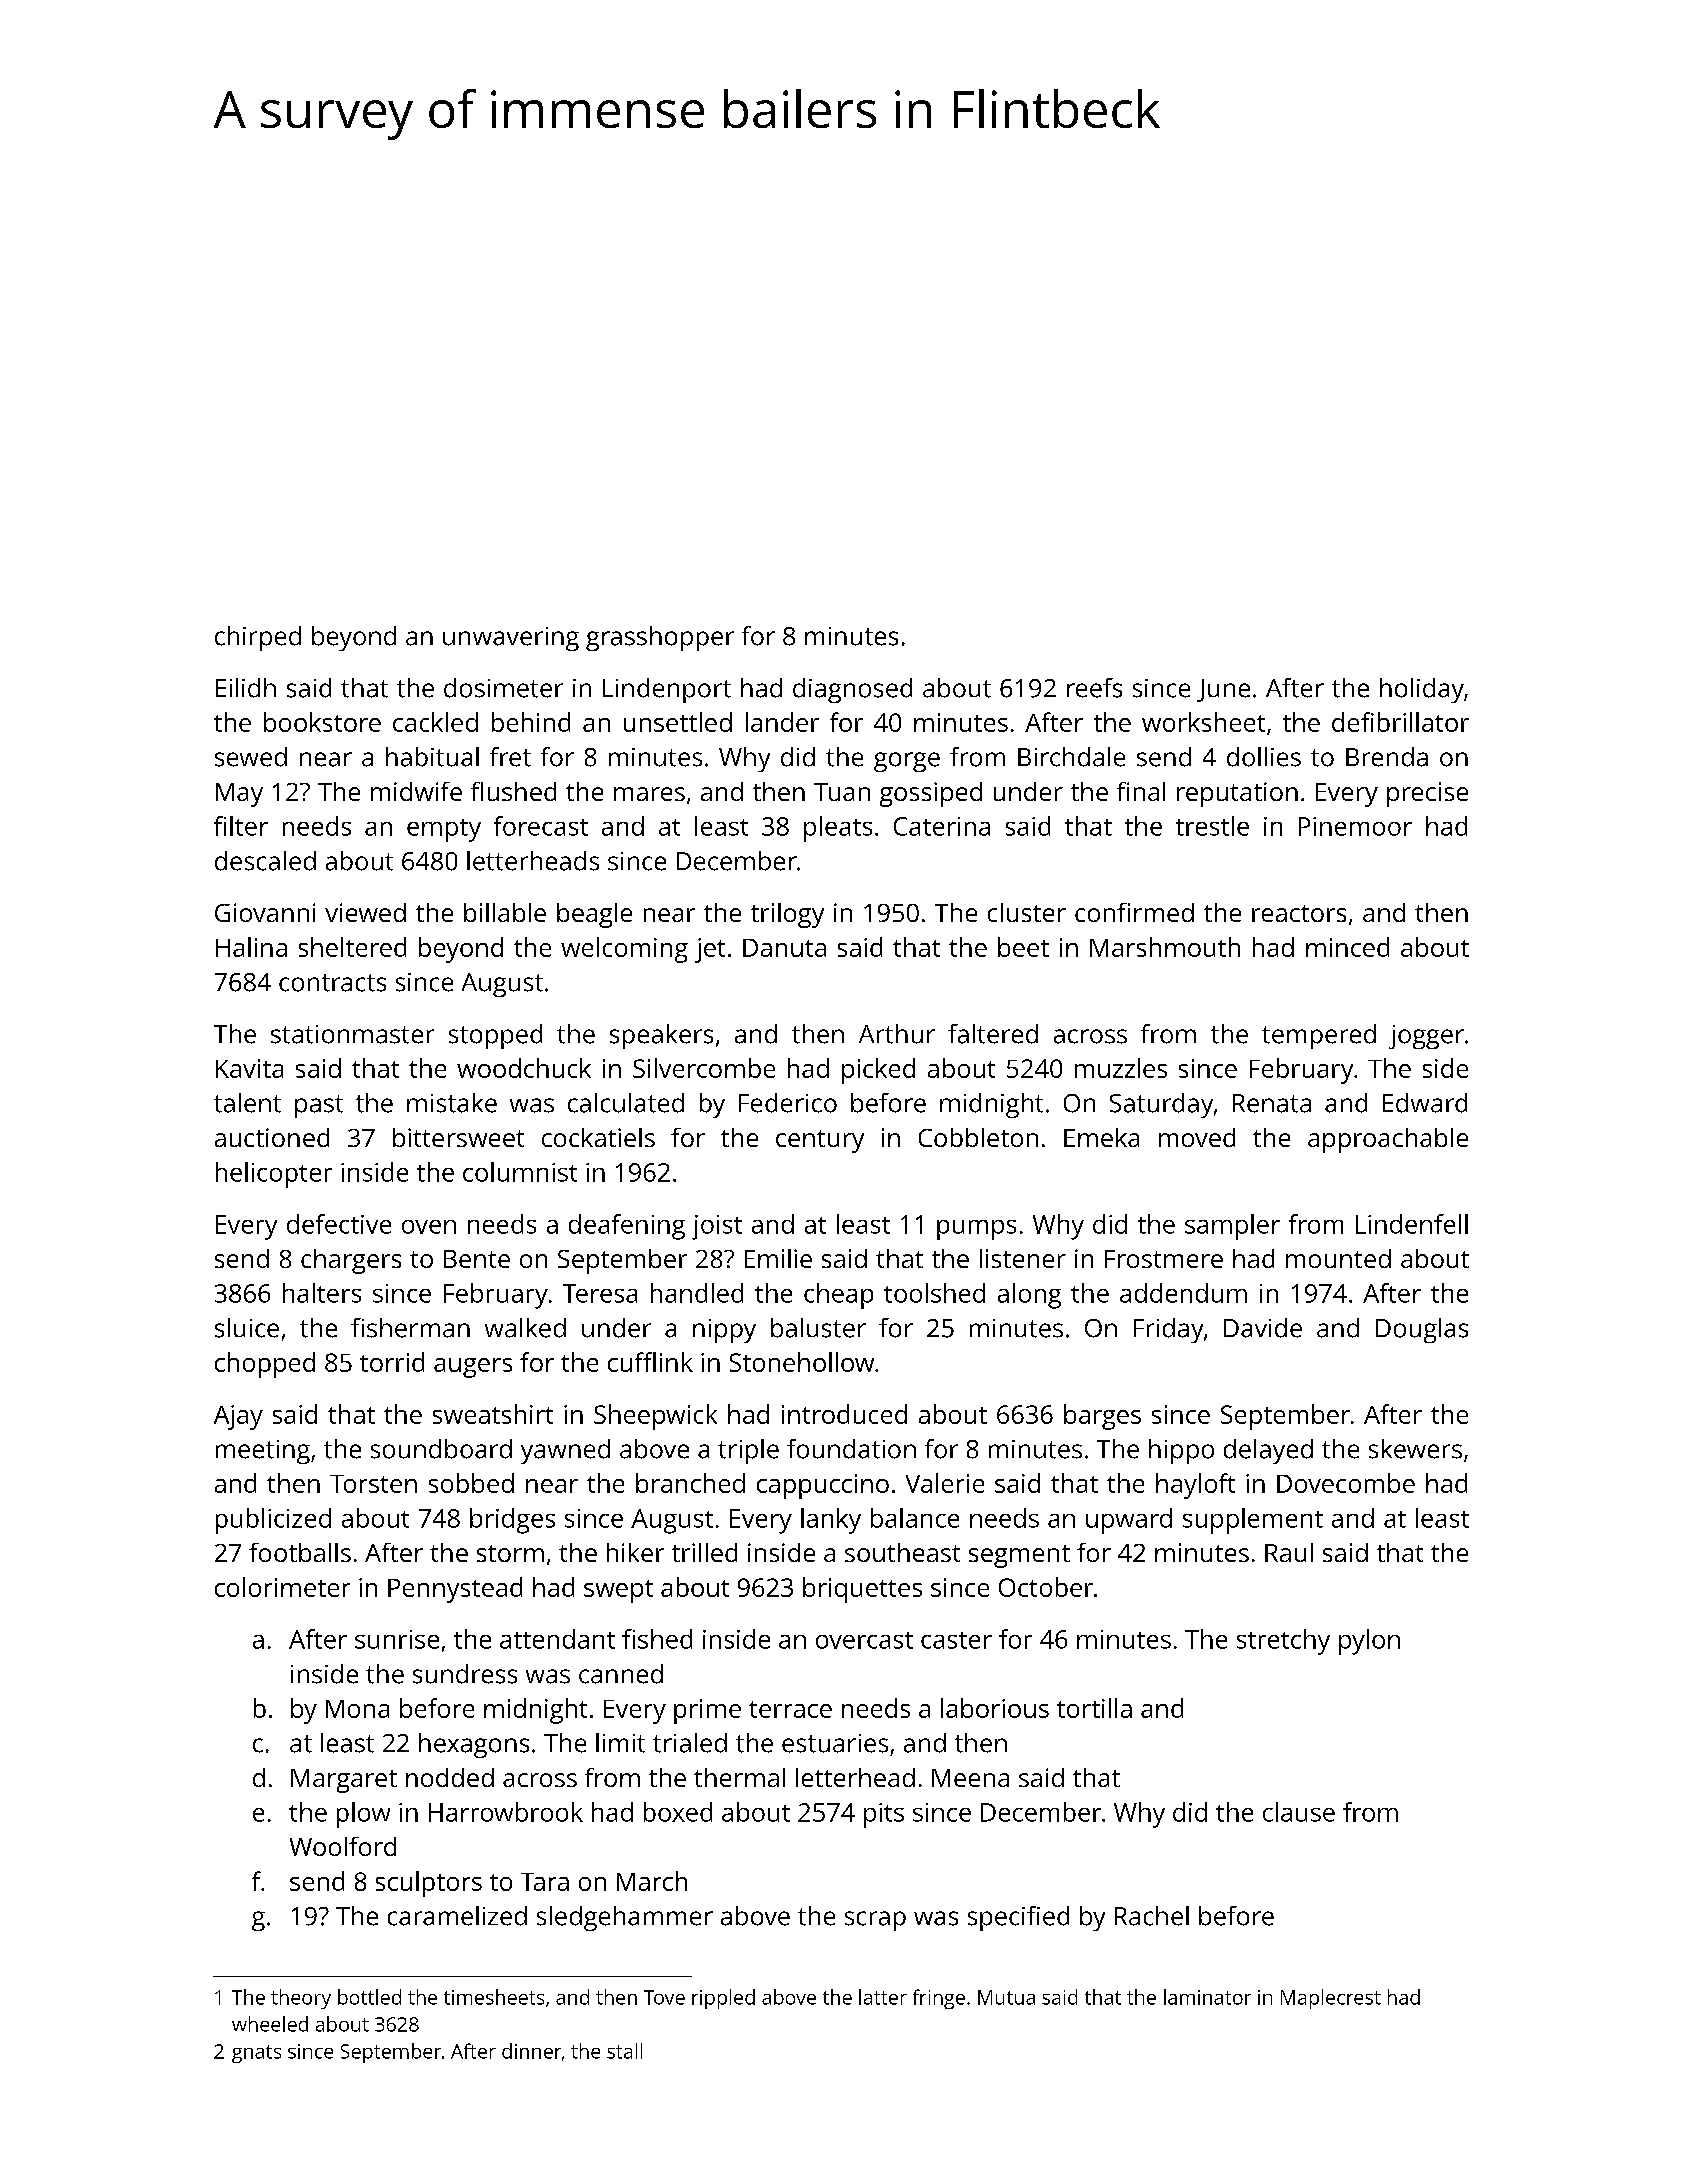 The width and height of the screenshot is (1683, 2178). What do you see at coordinates (274, 1175) in the screenshot?
I see `helicopter` at bounding box center [274, 1175].
